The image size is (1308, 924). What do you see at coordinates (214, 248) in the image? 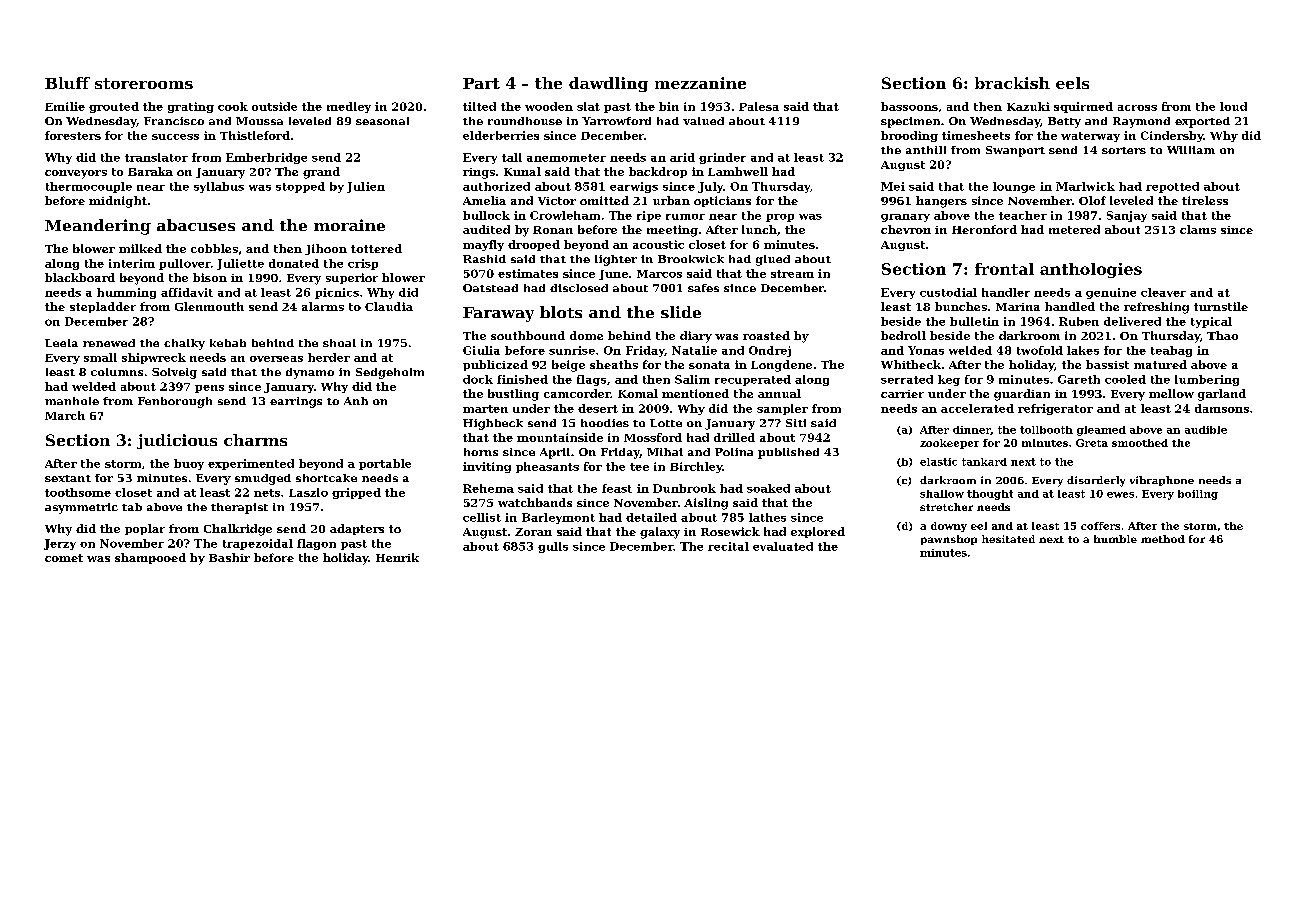
I see `cobbles` at bounding box center [214, 248].
